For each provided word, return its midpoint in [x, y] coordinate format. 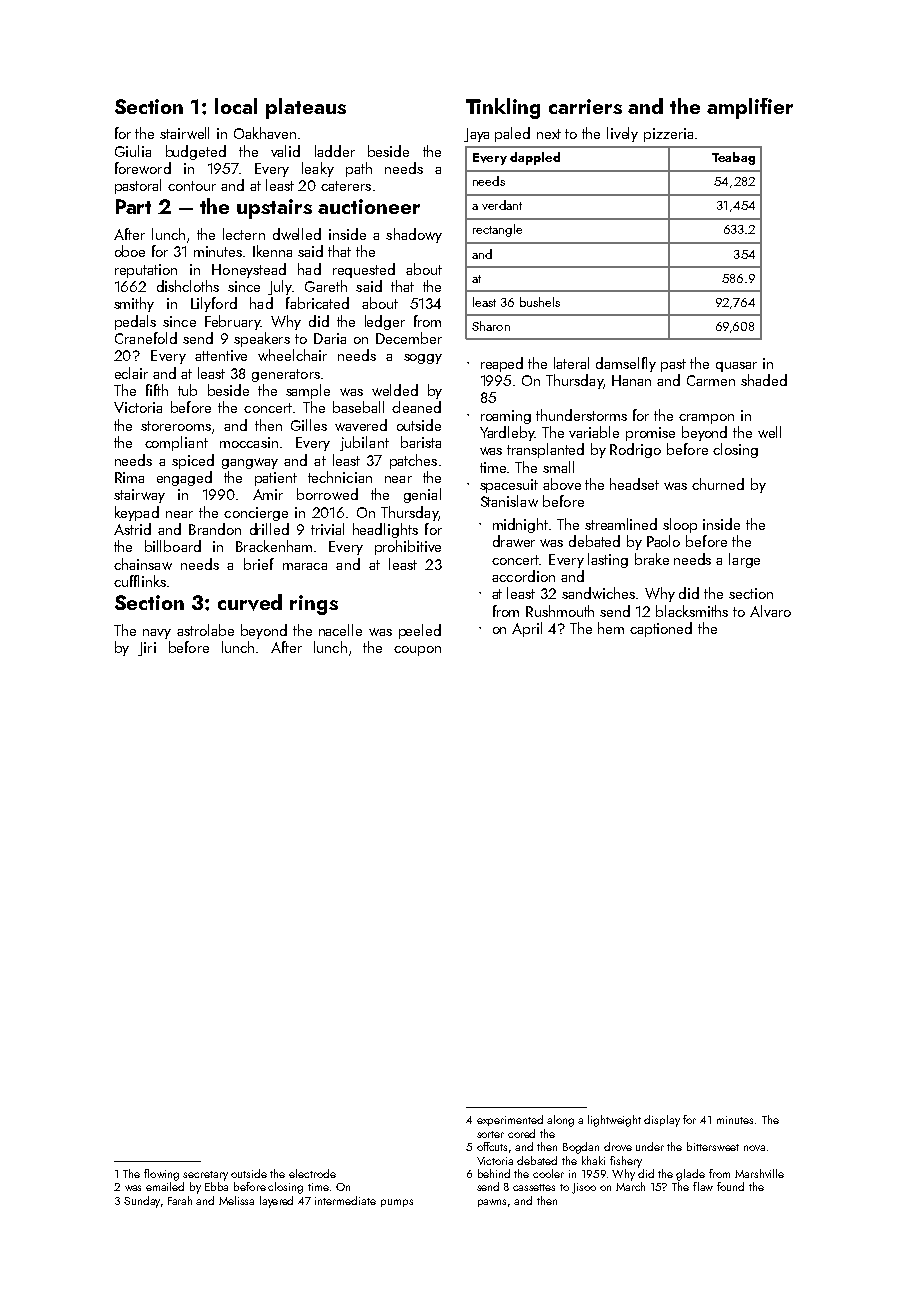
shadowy [414, 235]
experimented [510, 1120]
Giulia [133, 151]
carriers [585, 106]
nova [754, 1148]
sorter [490, 1134]
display [662, 1121]
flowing [161, 1175]
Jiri [147, 649]
